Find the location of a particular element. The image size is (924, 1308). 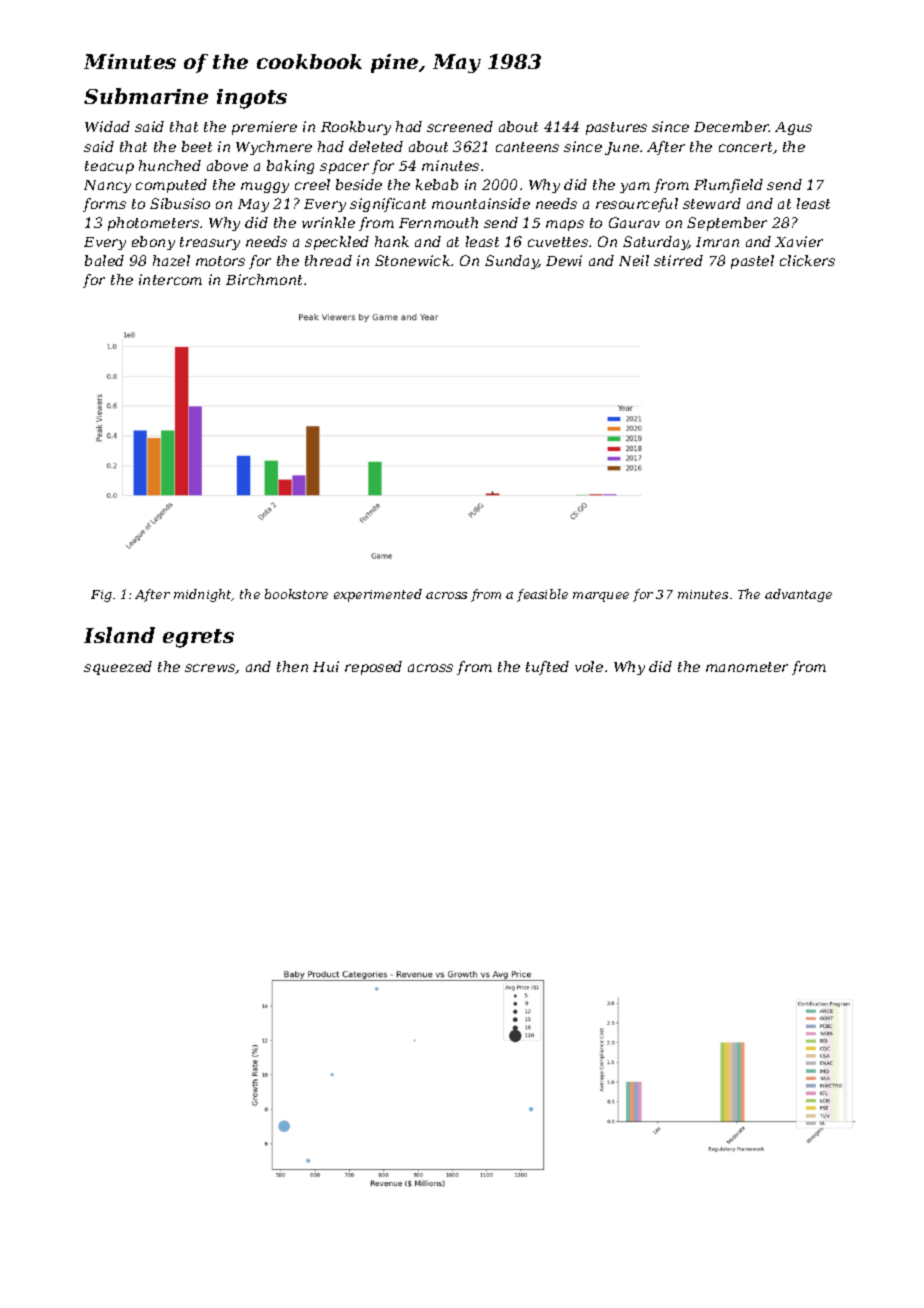

Wychmere is located at coordinates (274, 148).
